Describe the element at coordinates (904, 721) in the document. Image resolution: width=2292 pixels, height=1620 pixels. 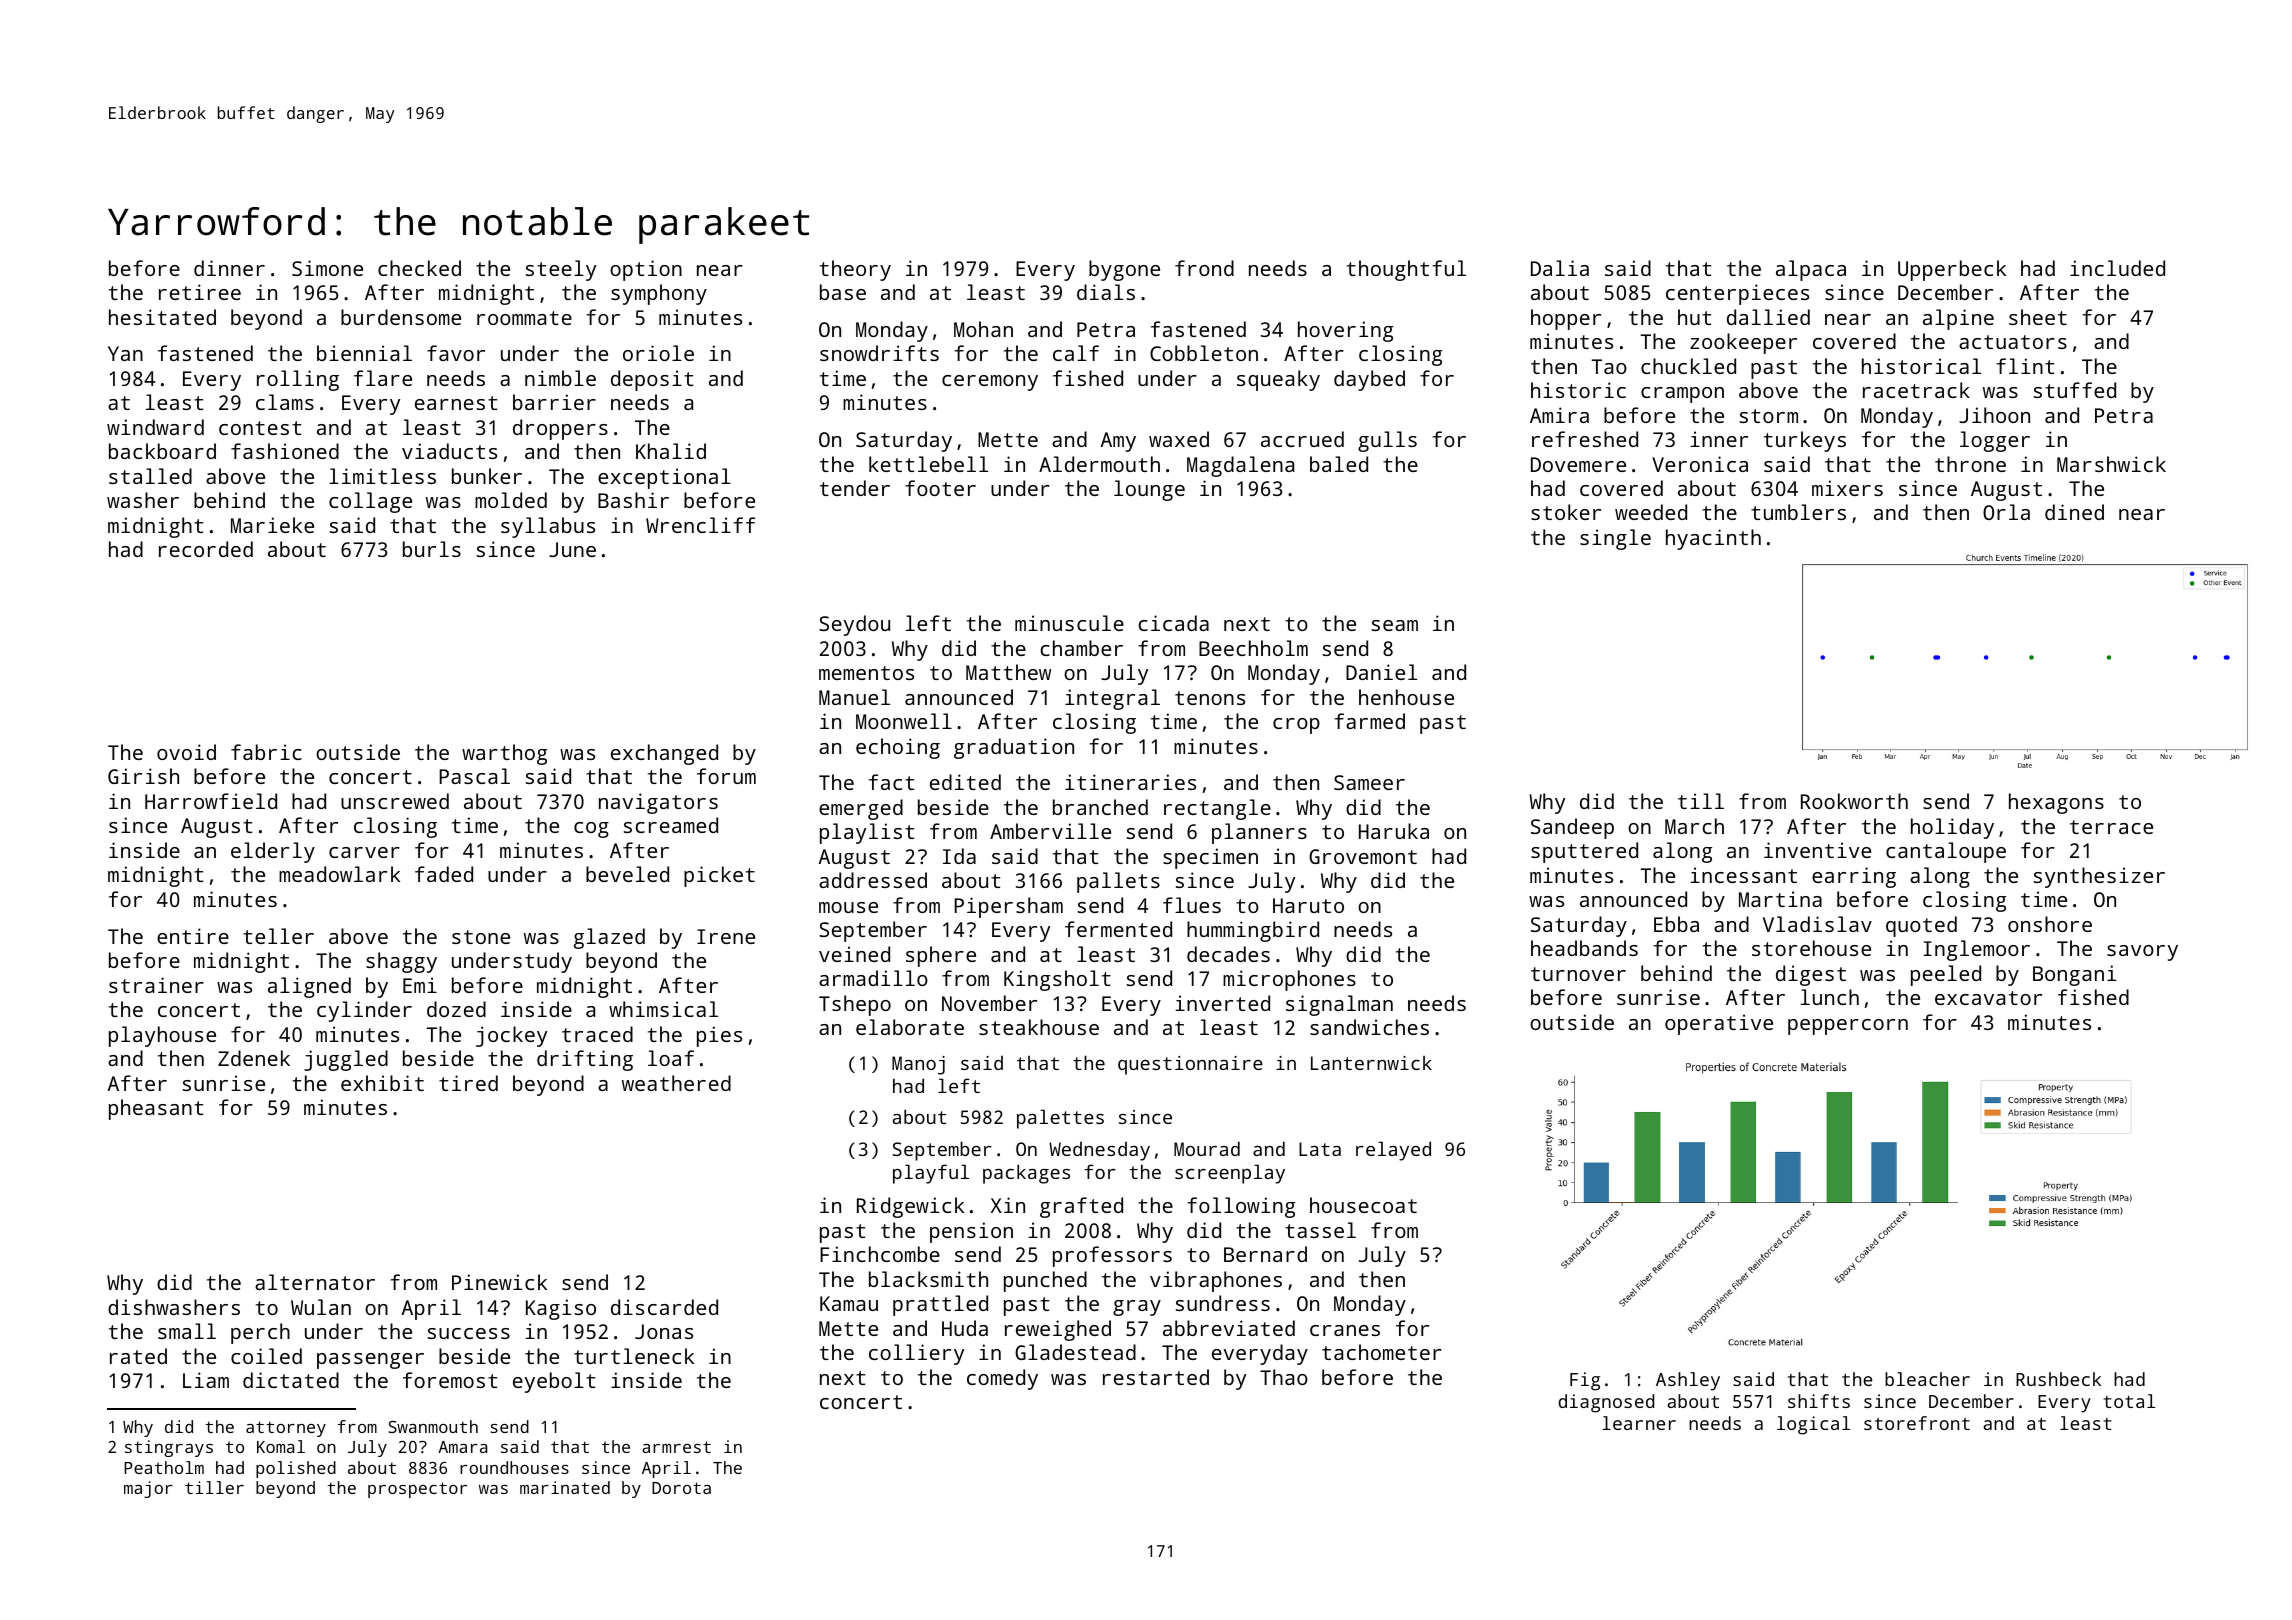
I see `Moonwell` at that location.
